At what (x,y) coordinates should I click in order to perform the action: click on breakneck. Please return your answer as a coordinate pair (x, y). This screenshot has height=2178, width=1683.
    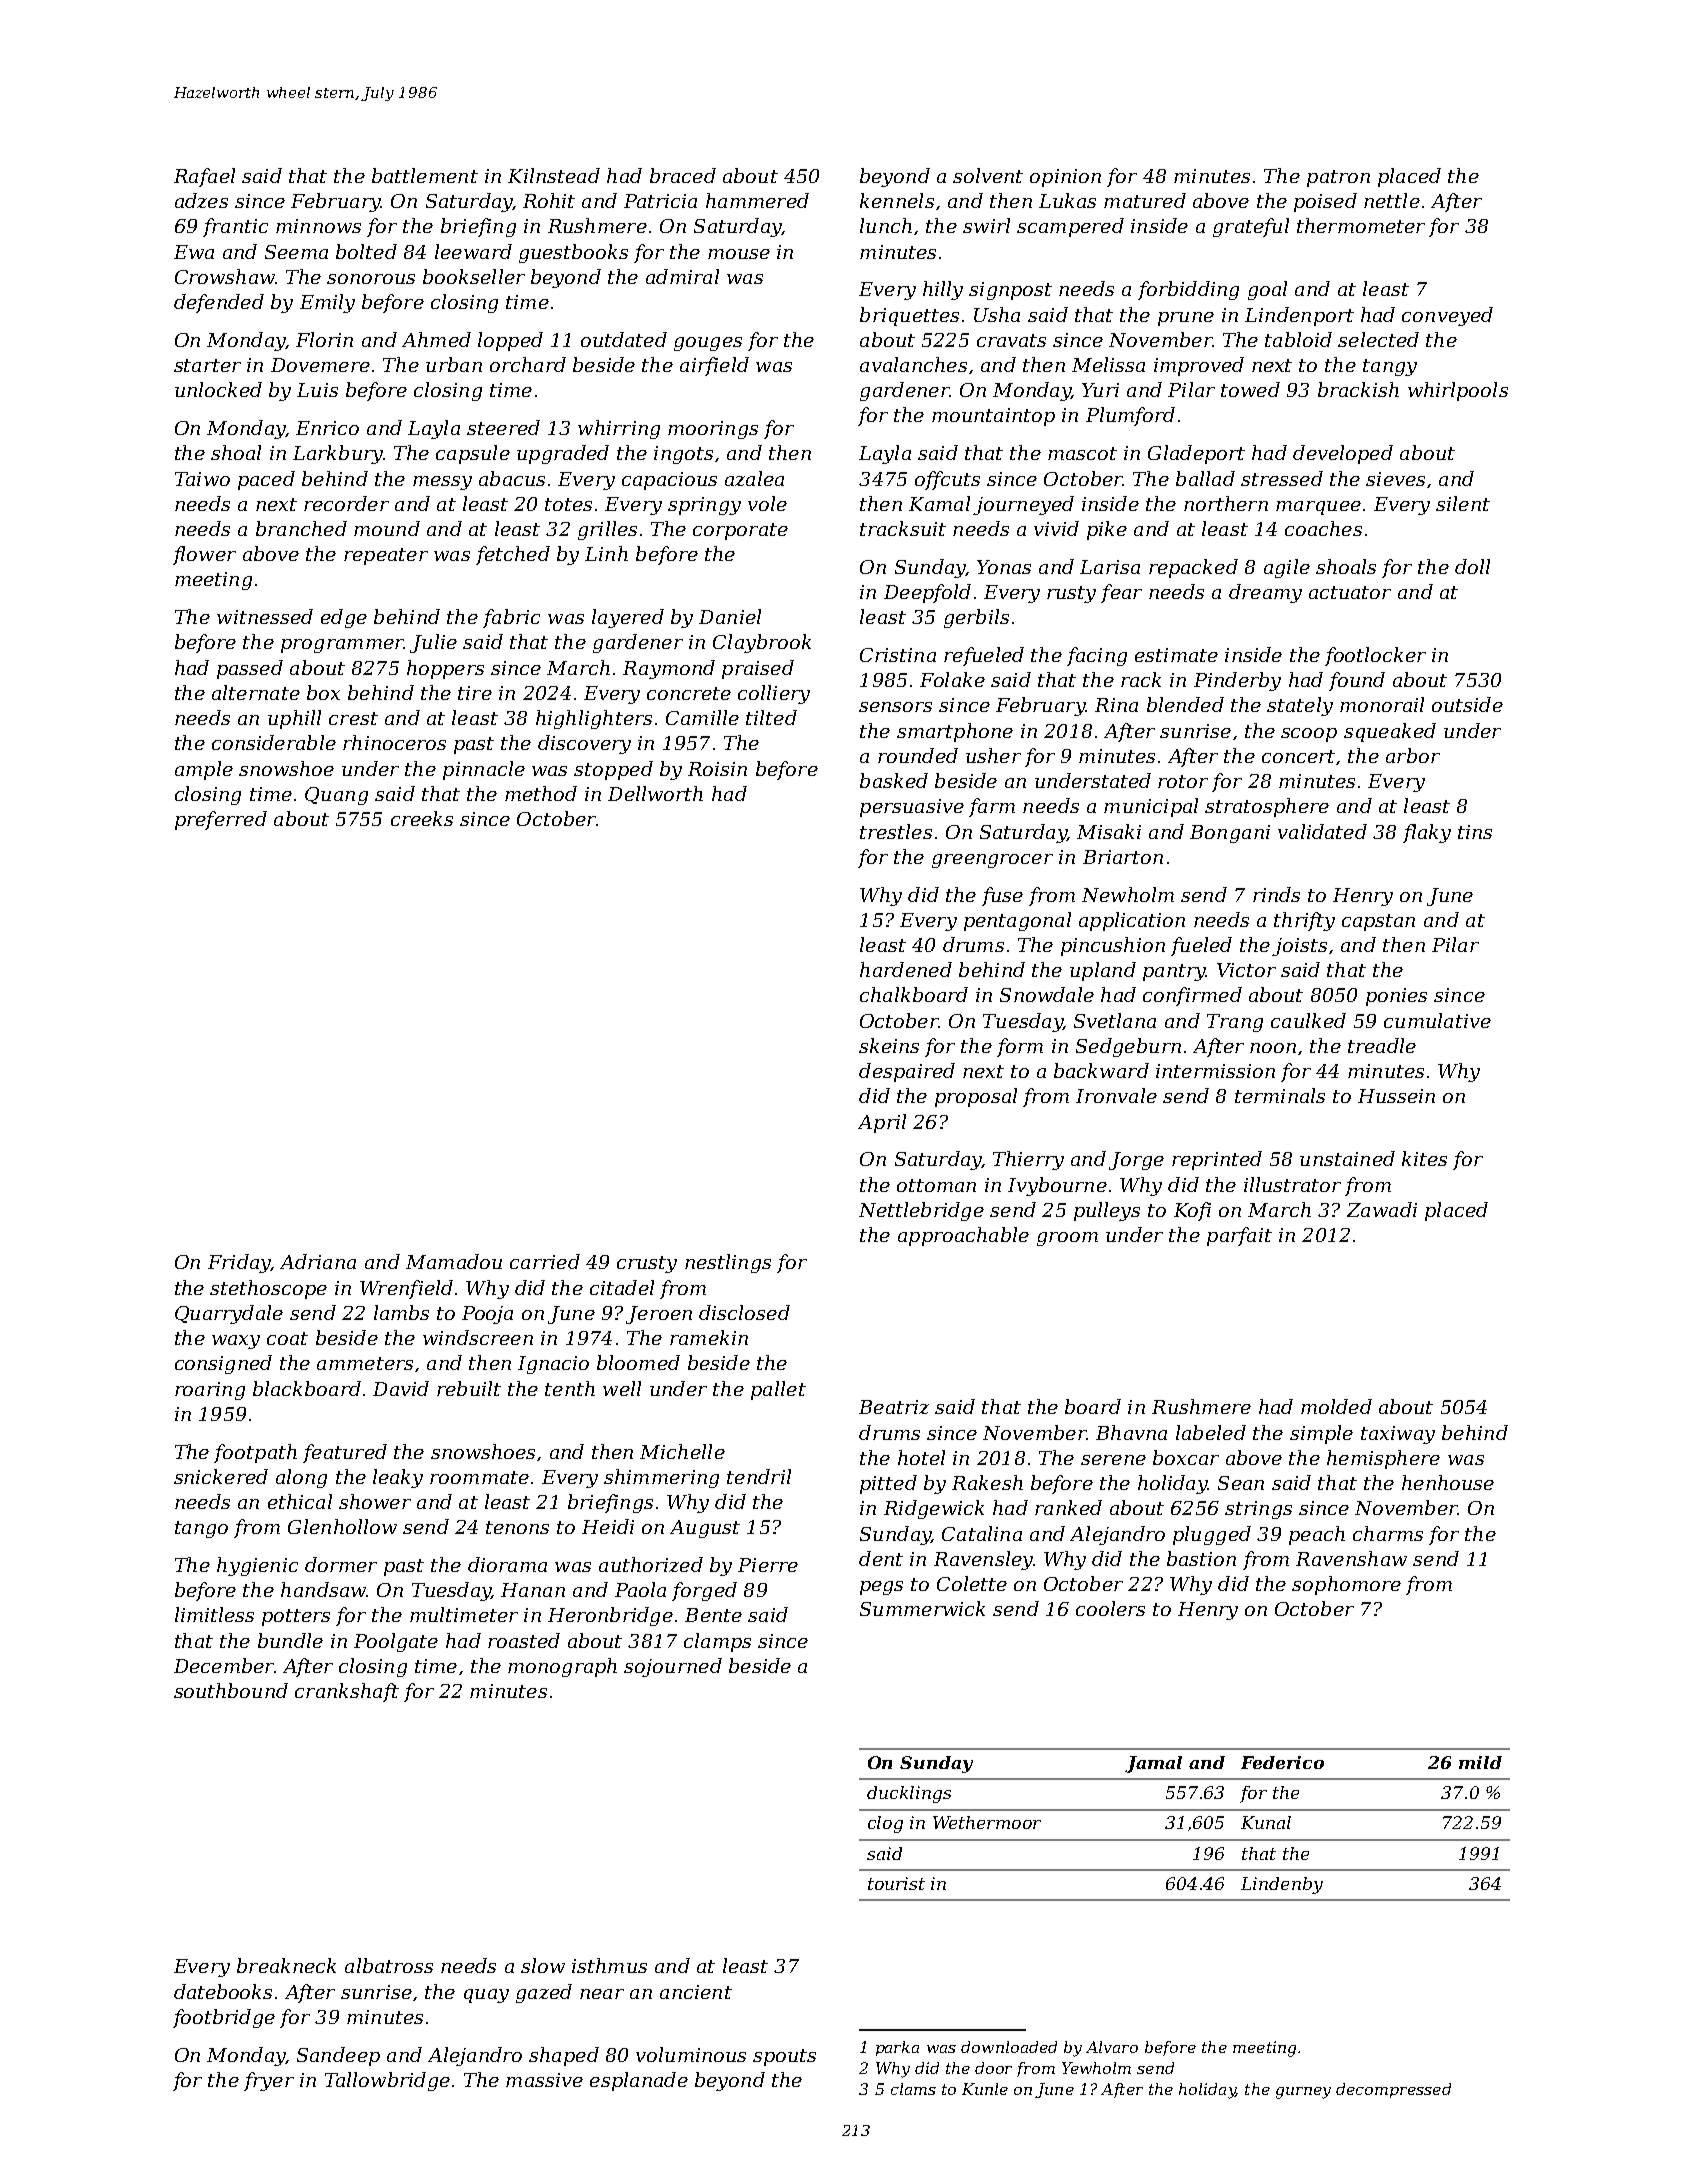
    Looking at the image, I should click on (286, 1965).
